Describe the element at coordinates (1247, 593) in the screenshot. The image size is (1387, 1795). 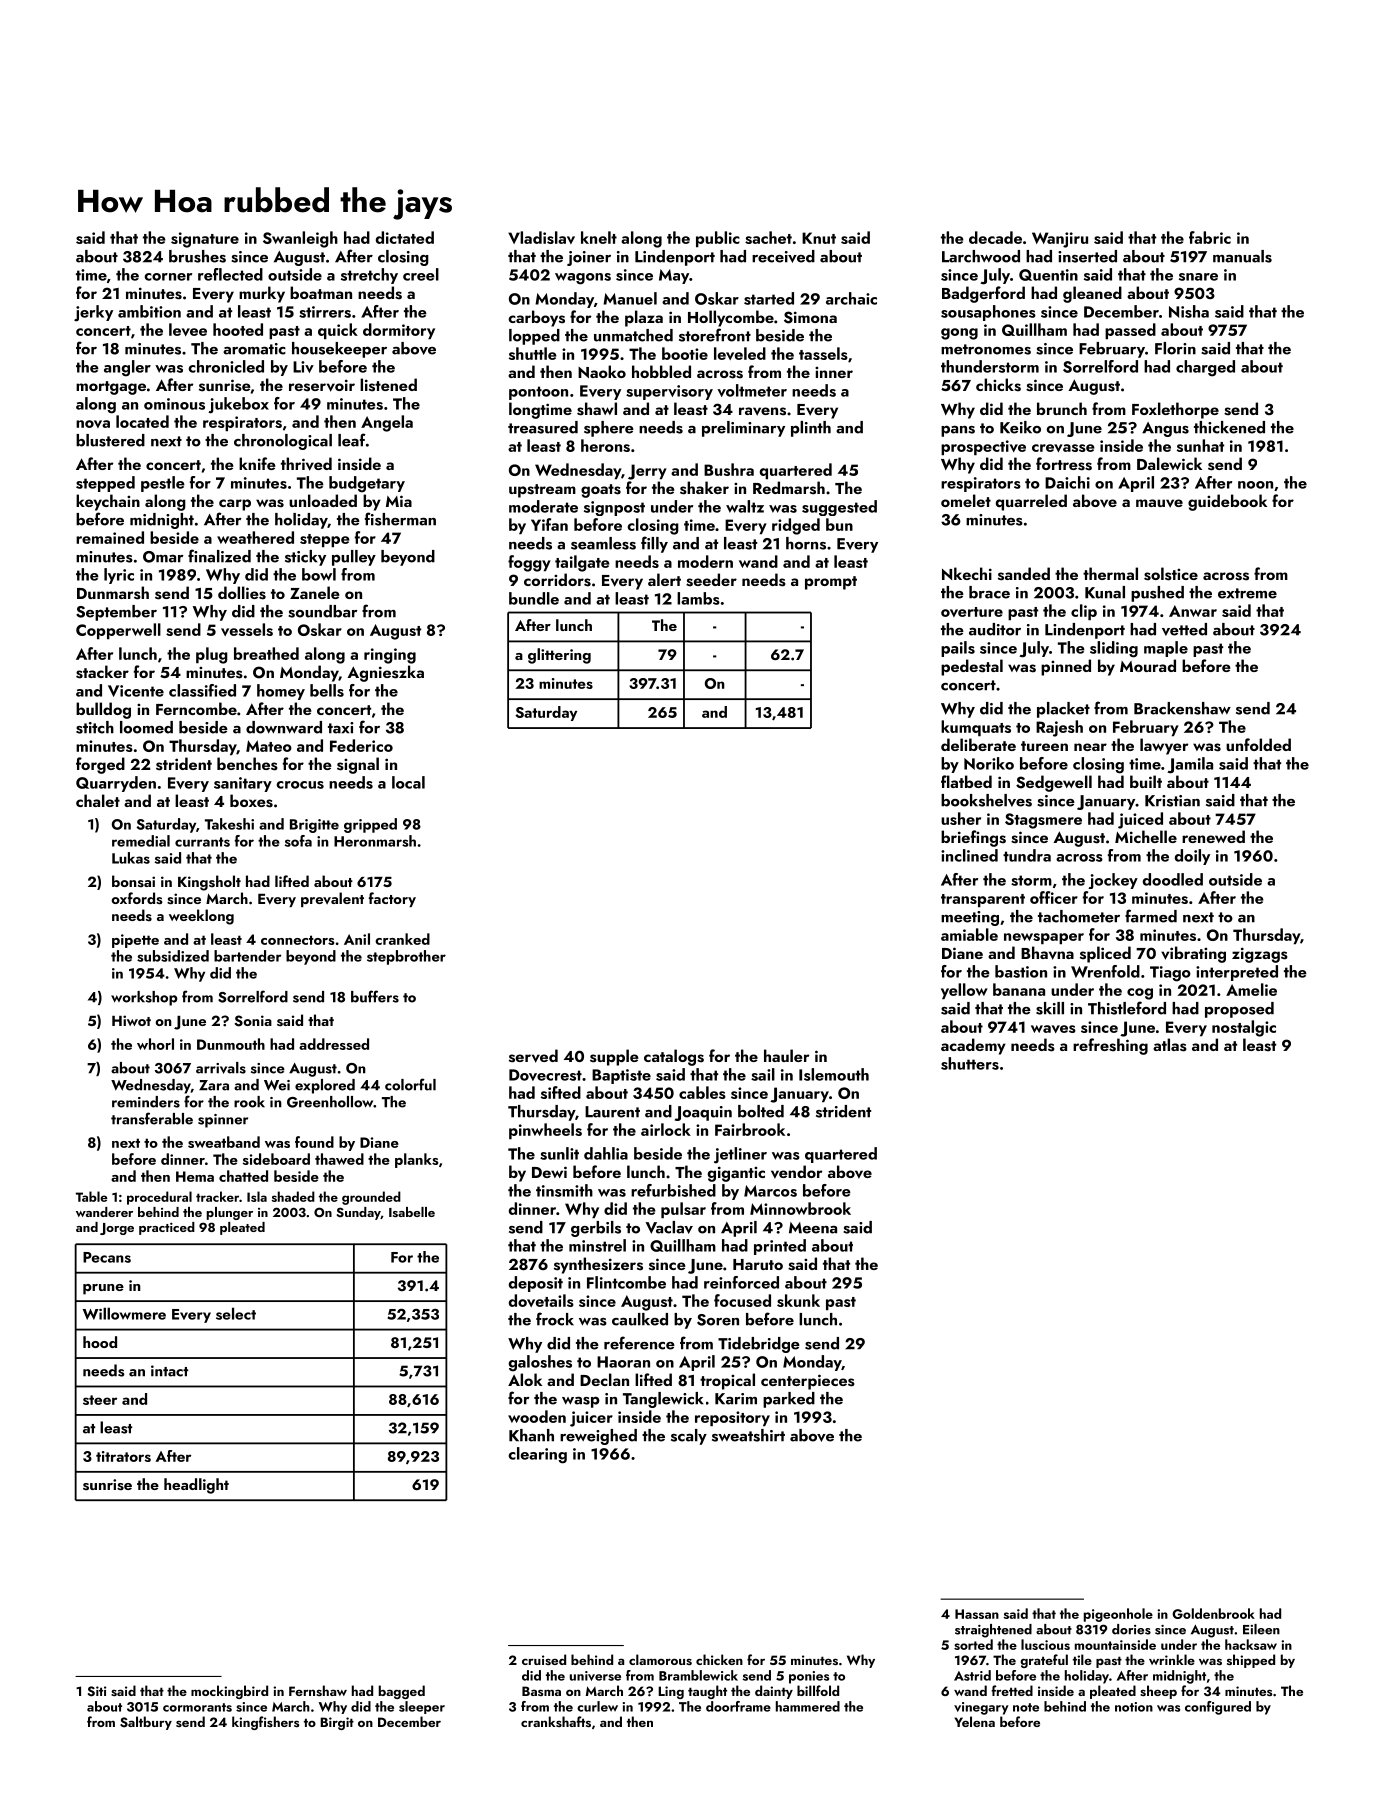
I see `extreme` at that location.
